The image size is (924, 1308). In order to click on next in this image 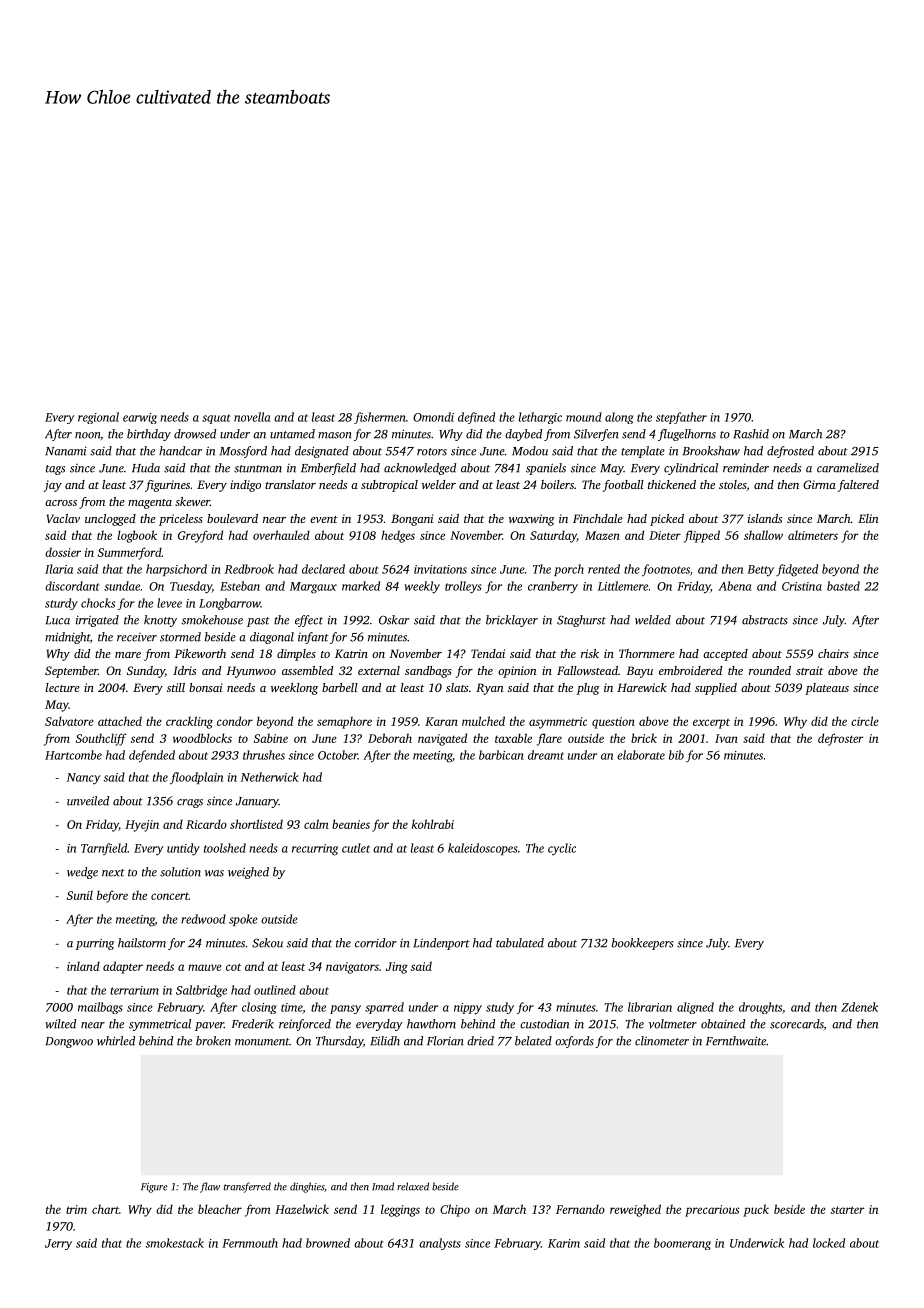, I will do `click(113, 873)`.
